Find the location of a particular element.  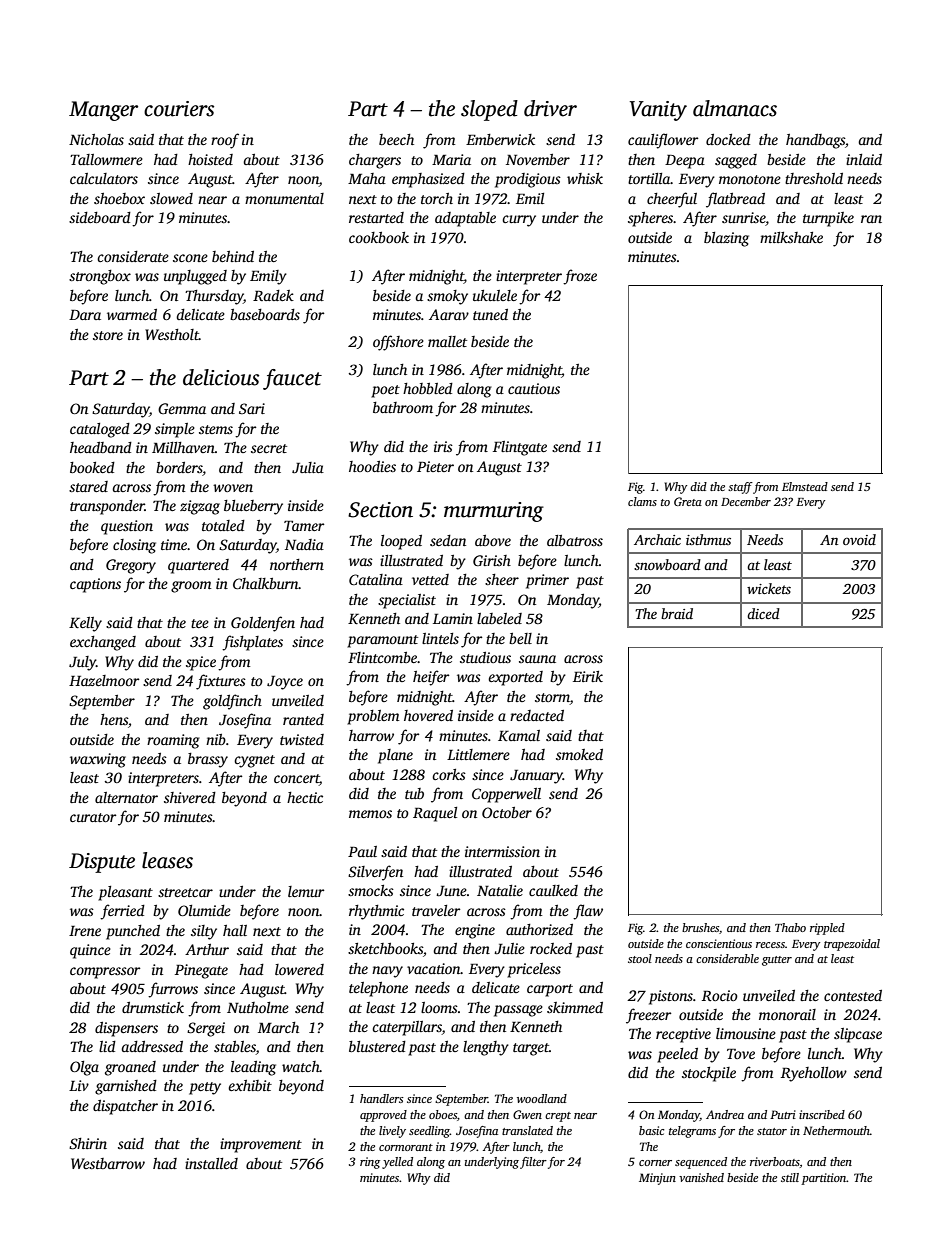

booked is located at coordinates (92, 467).
